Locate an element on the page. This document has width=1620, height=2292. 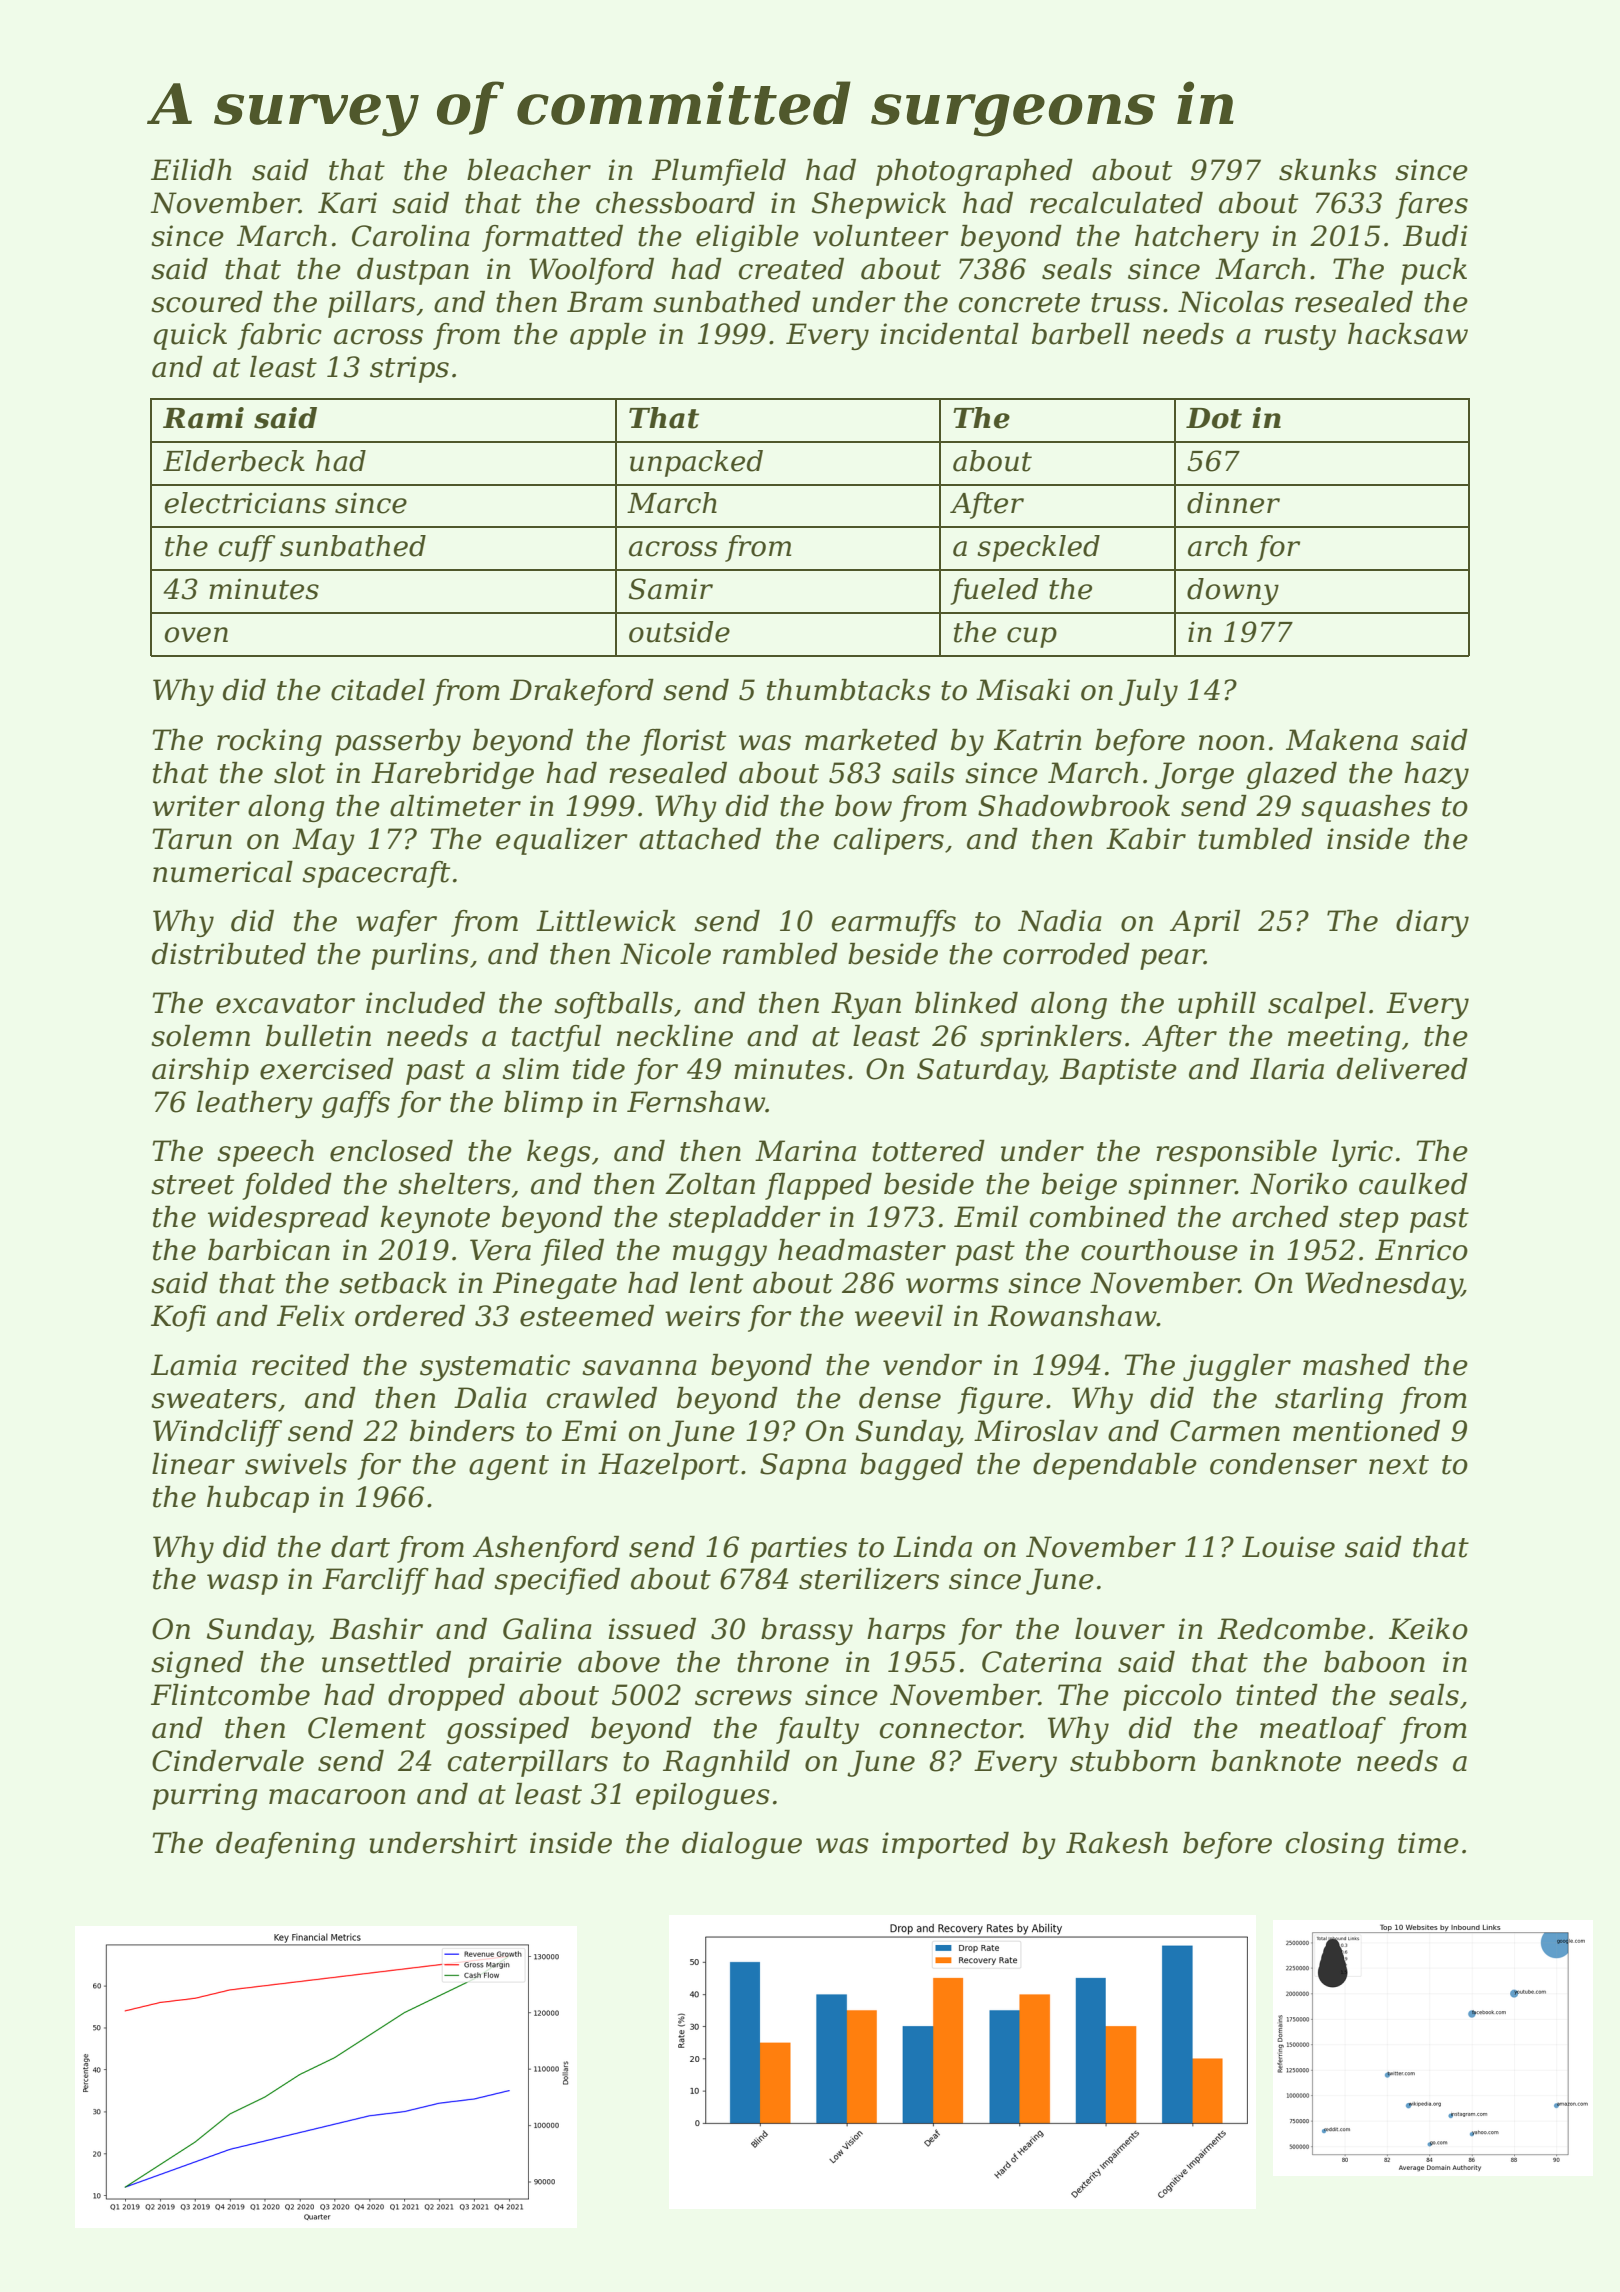
caulked is located at coordinates (1413, 1184).
